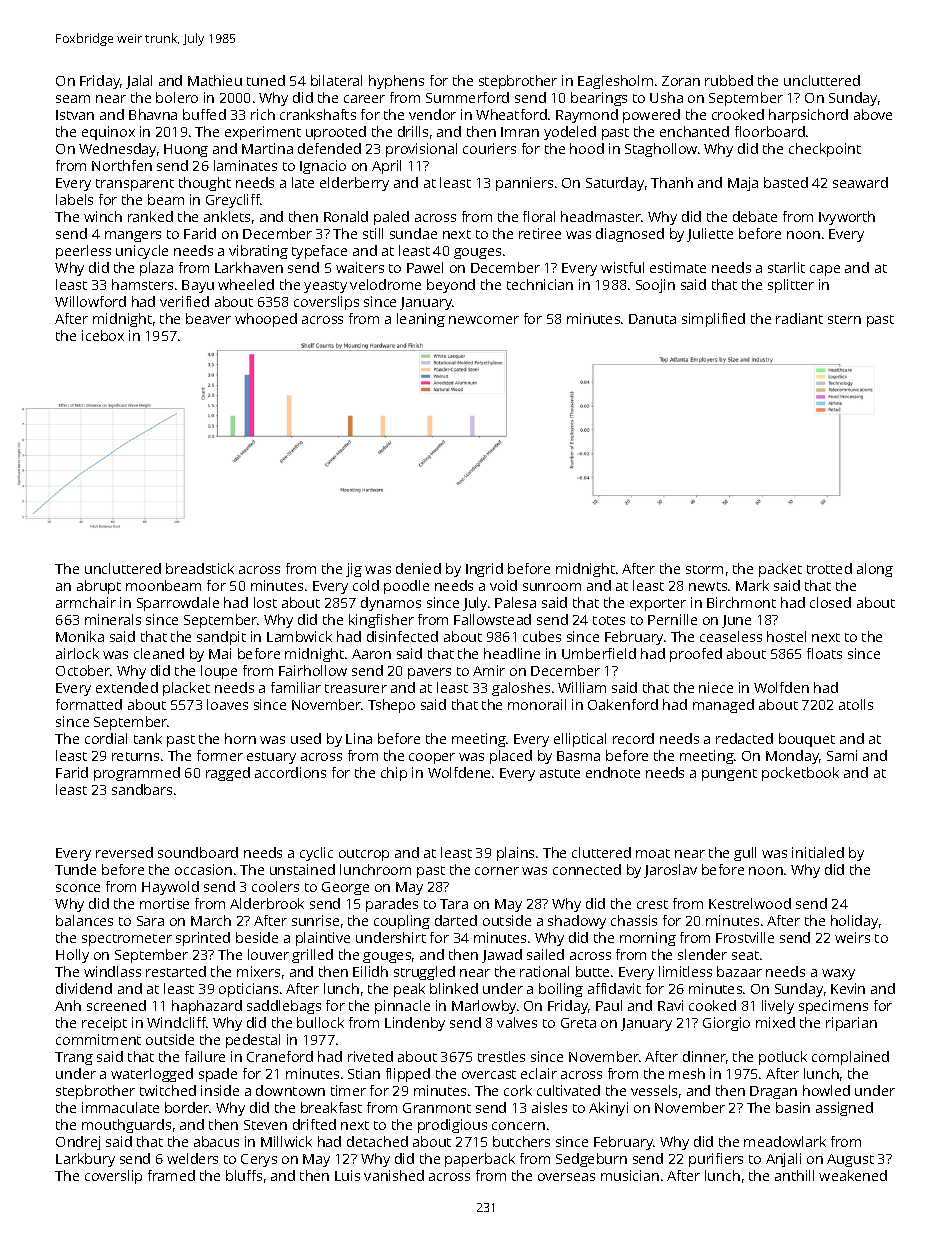 The image size is (952, 1233). I want to click on Mathieu, so click(215, 80).
